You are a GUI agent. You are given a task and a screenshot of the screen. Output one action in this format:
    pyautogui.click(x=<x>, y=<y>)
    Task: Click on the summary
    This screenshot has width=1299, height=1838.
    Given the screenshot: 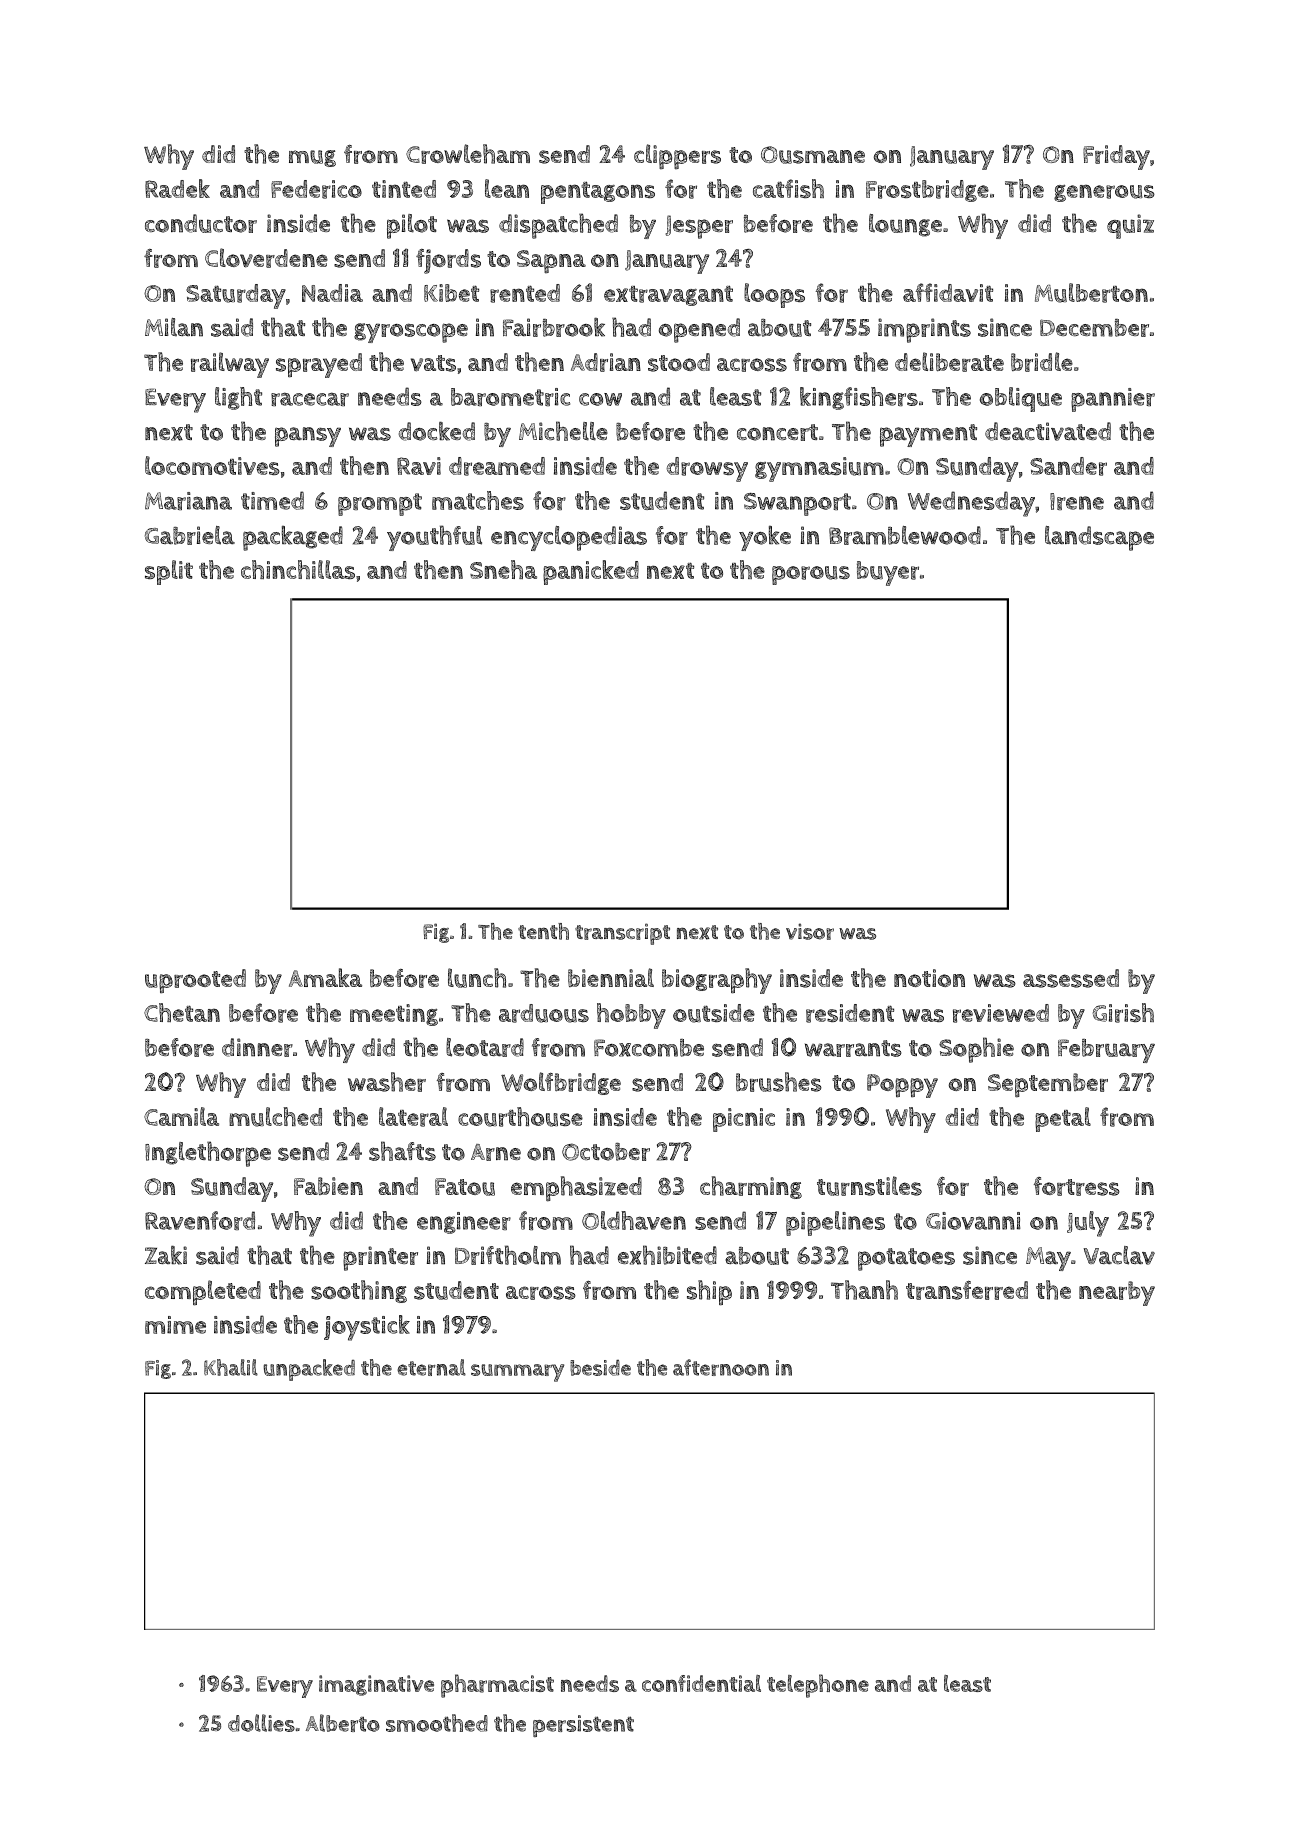 What is the action you would take?
    pyautogui.click(x=517, y=1373)
